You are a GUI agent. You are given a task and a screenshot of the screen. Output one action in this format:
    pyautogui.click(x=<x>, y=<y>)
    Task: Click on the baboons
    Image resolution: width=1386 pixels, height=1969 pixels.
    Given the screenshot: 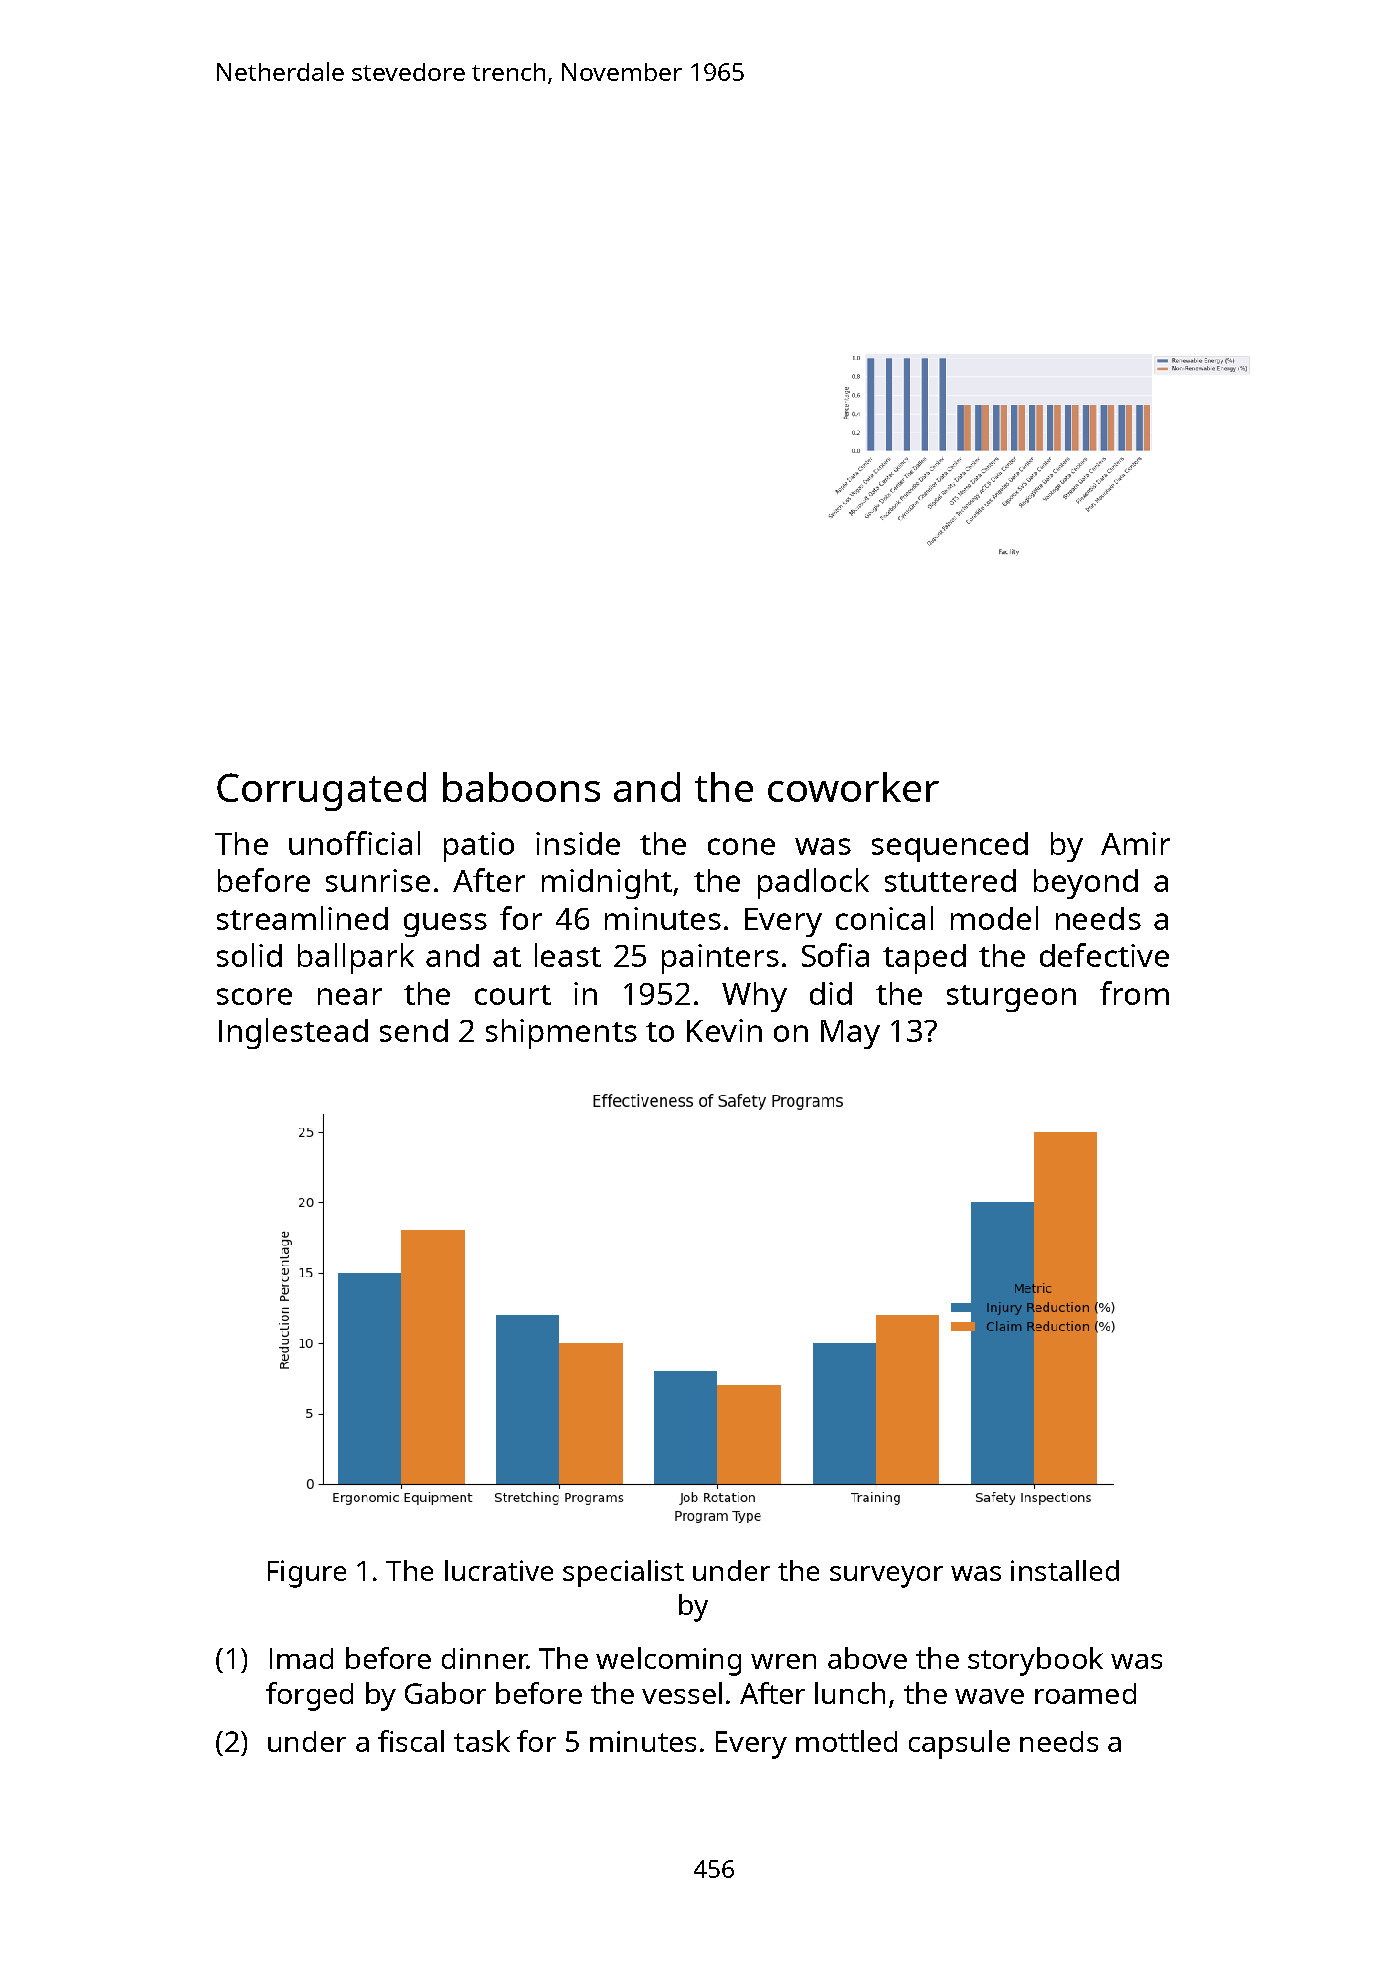 What is the action you would take?
    pyautogui.click(x=521, y=787)
